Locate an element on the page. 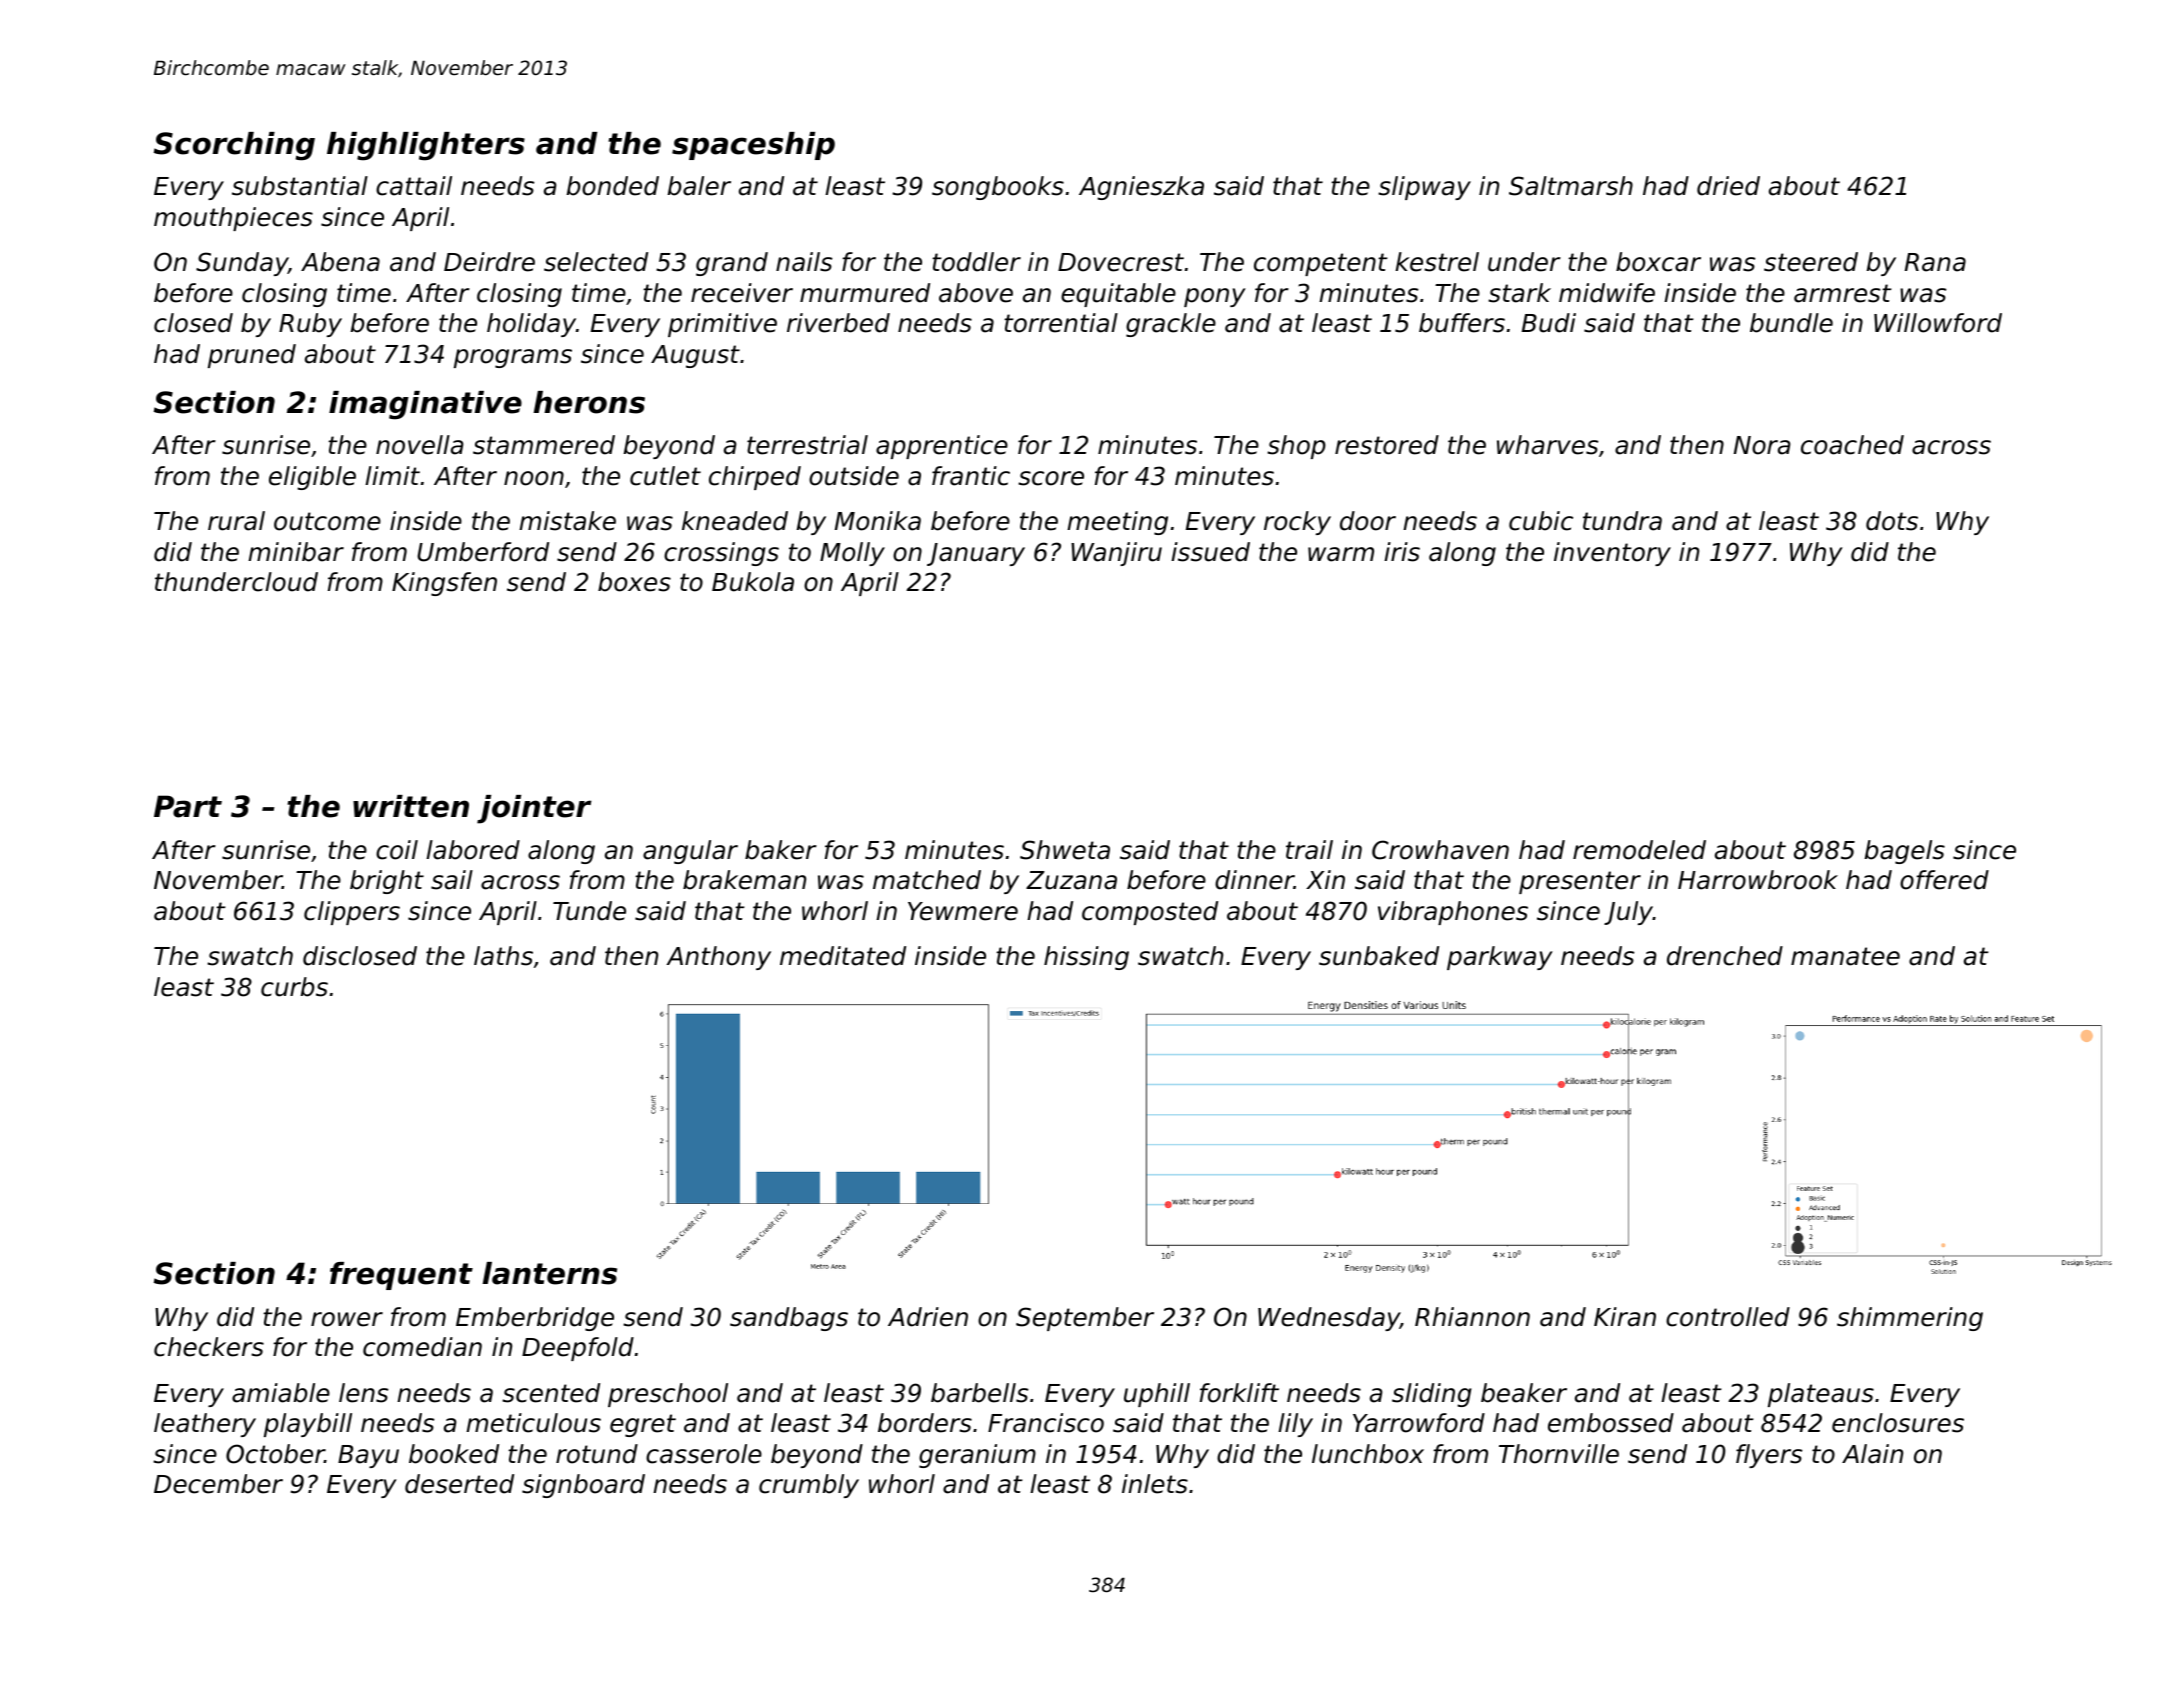 The width and height of the image is (2178, 1683). bonded is located at coordinates (612, 186).
